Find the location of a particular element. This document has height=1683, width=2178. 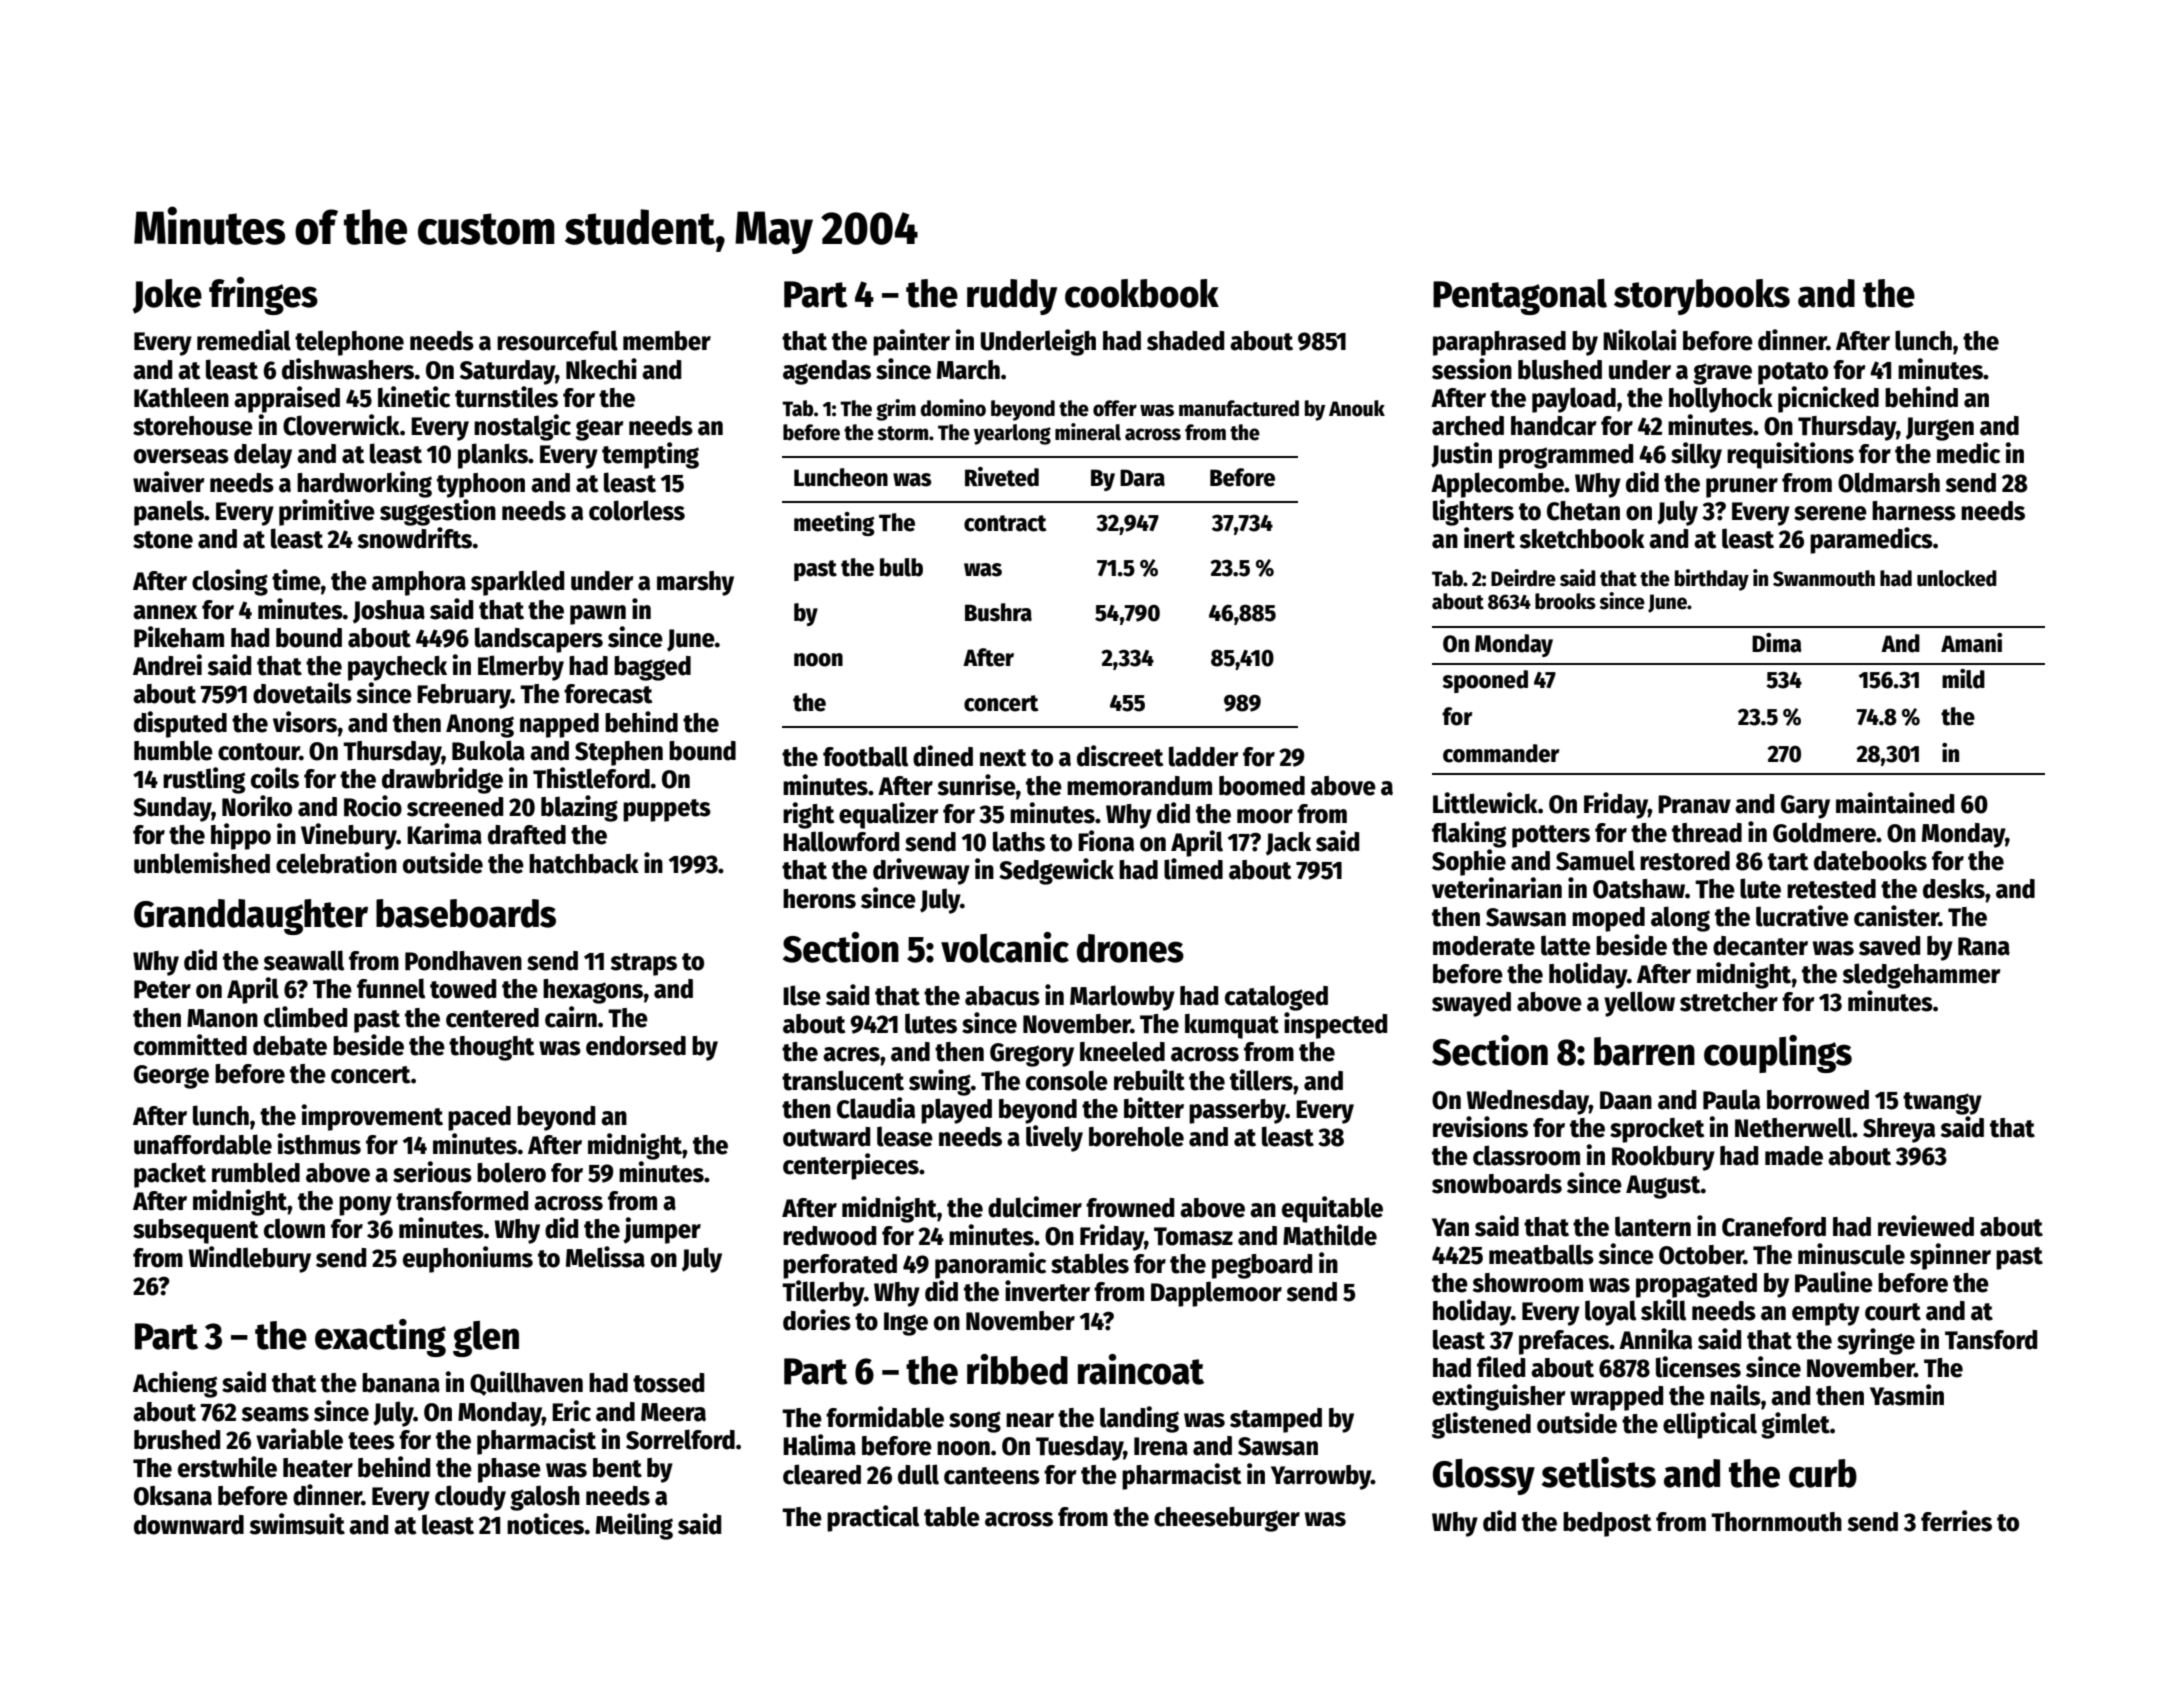

Applecombe is located at coordinates (1497, 485).
